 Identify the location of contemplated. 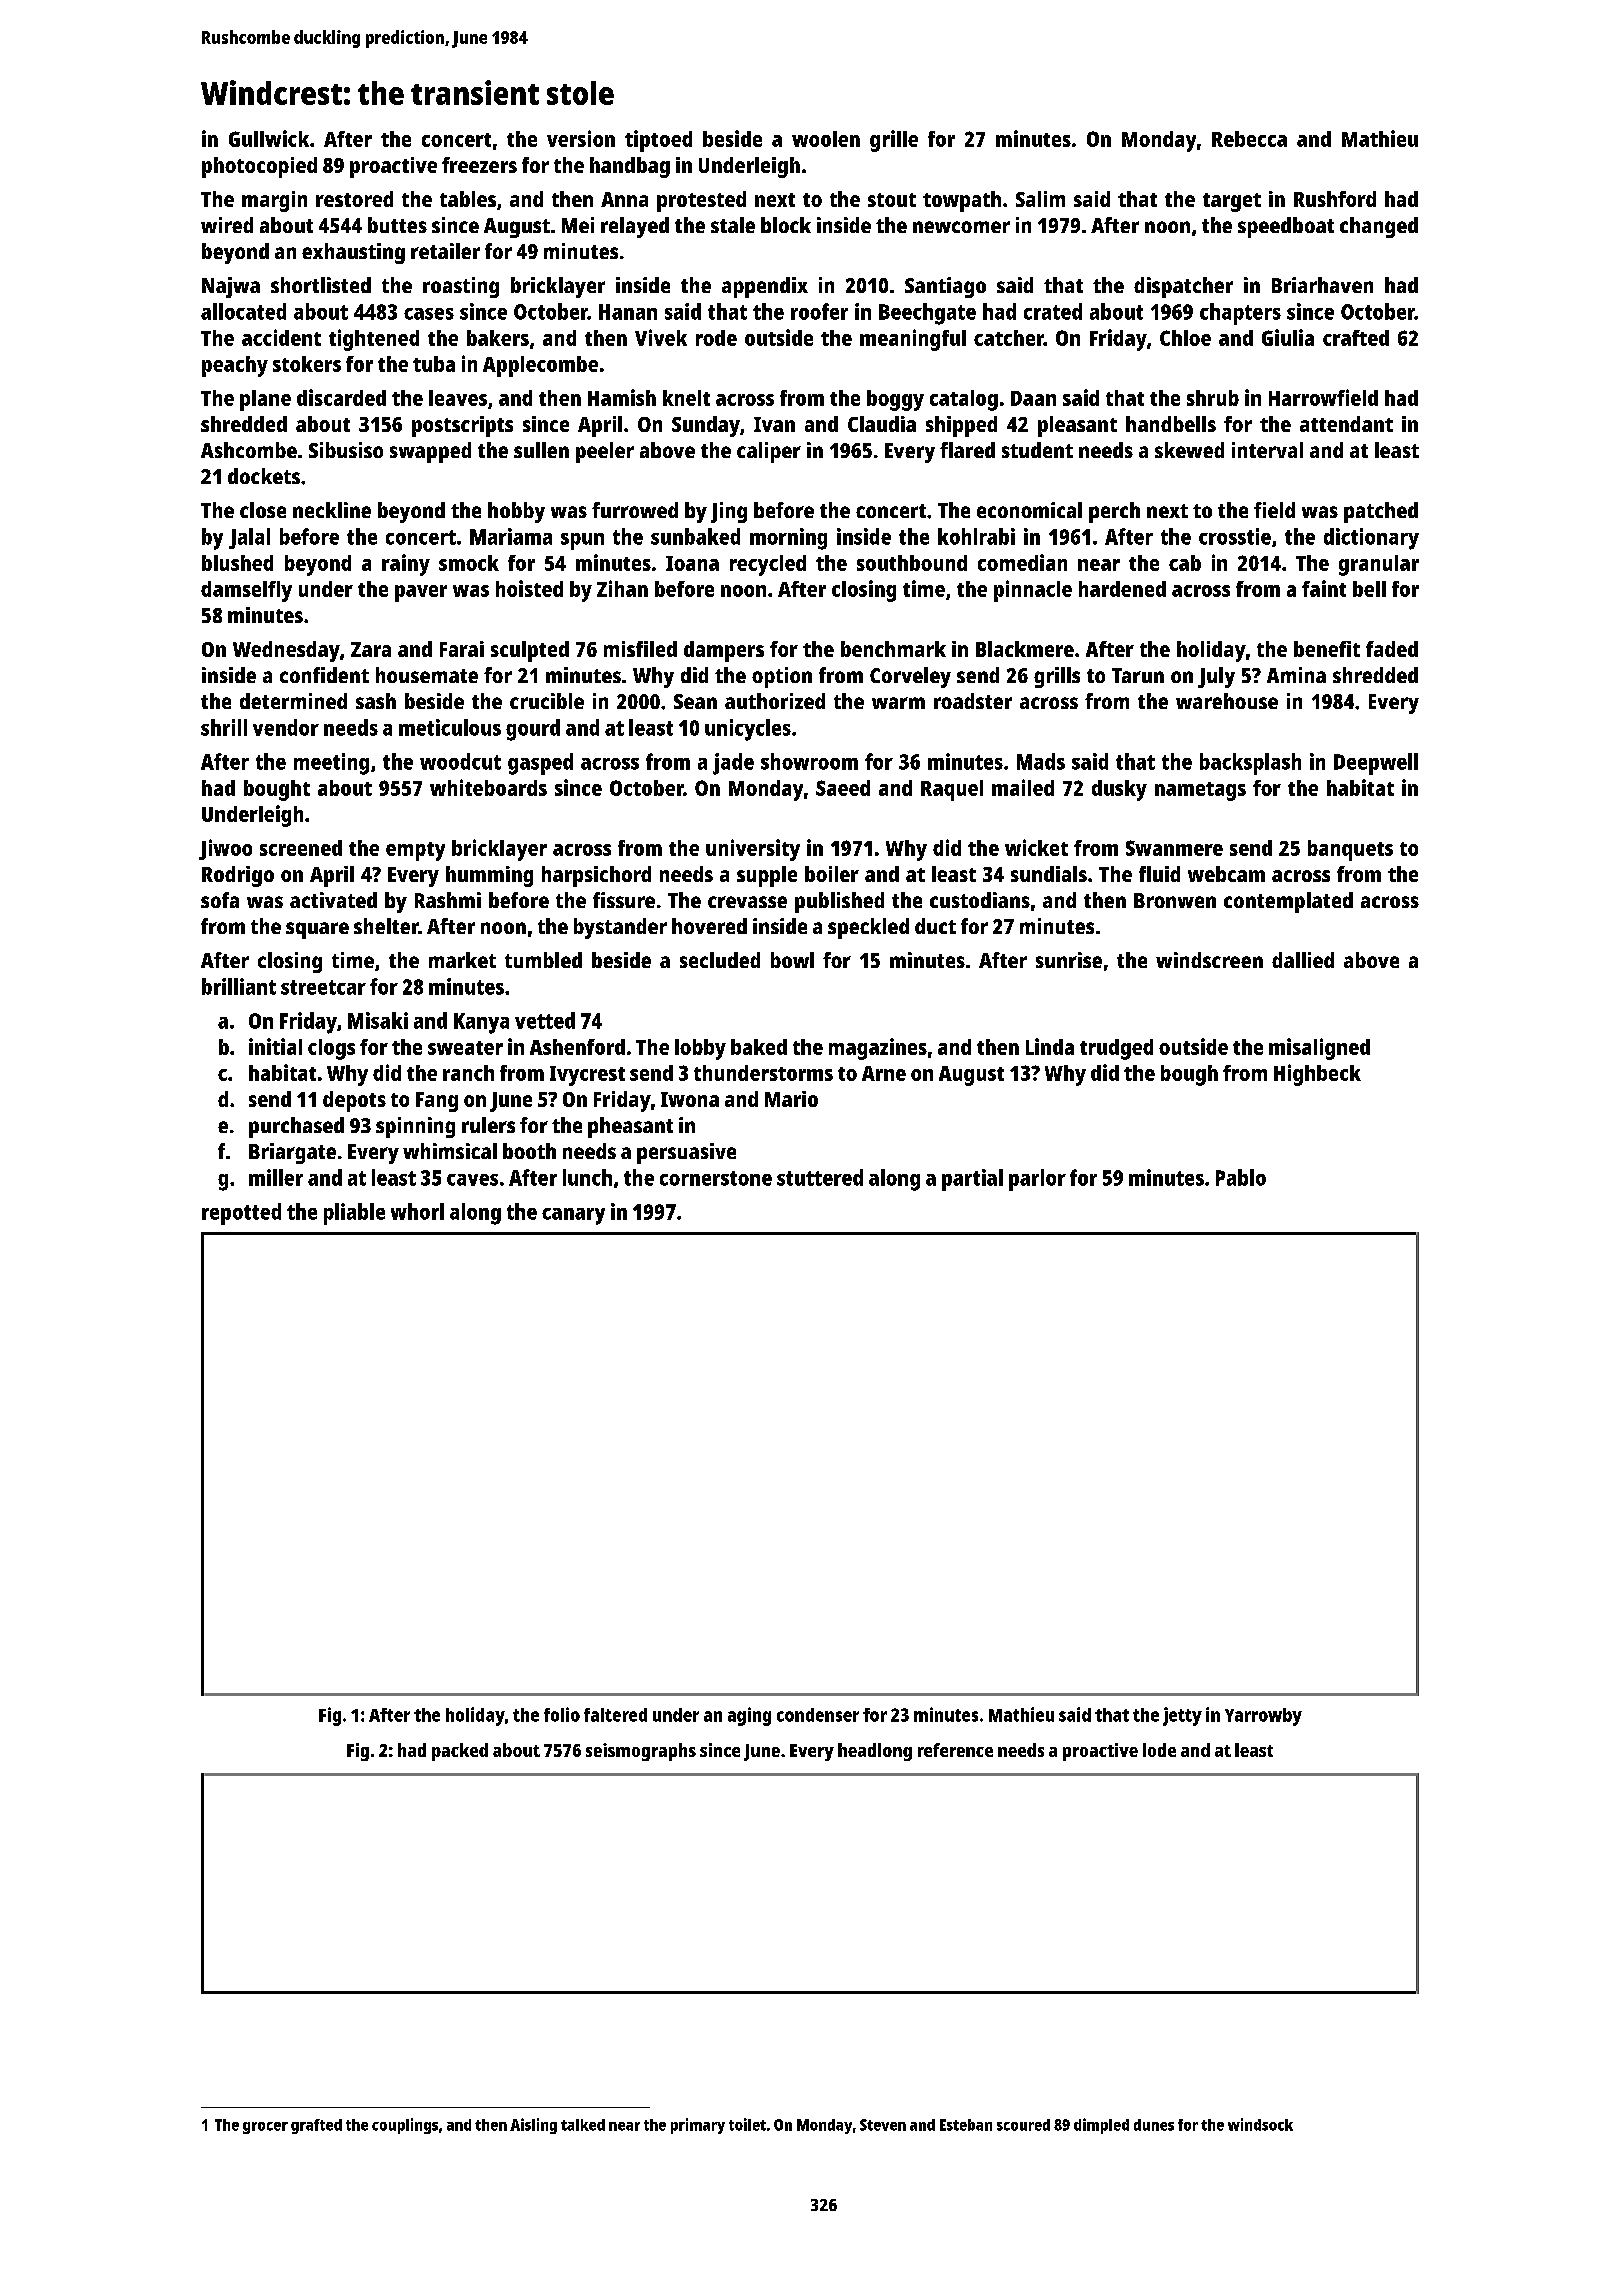
(1288, 902).
